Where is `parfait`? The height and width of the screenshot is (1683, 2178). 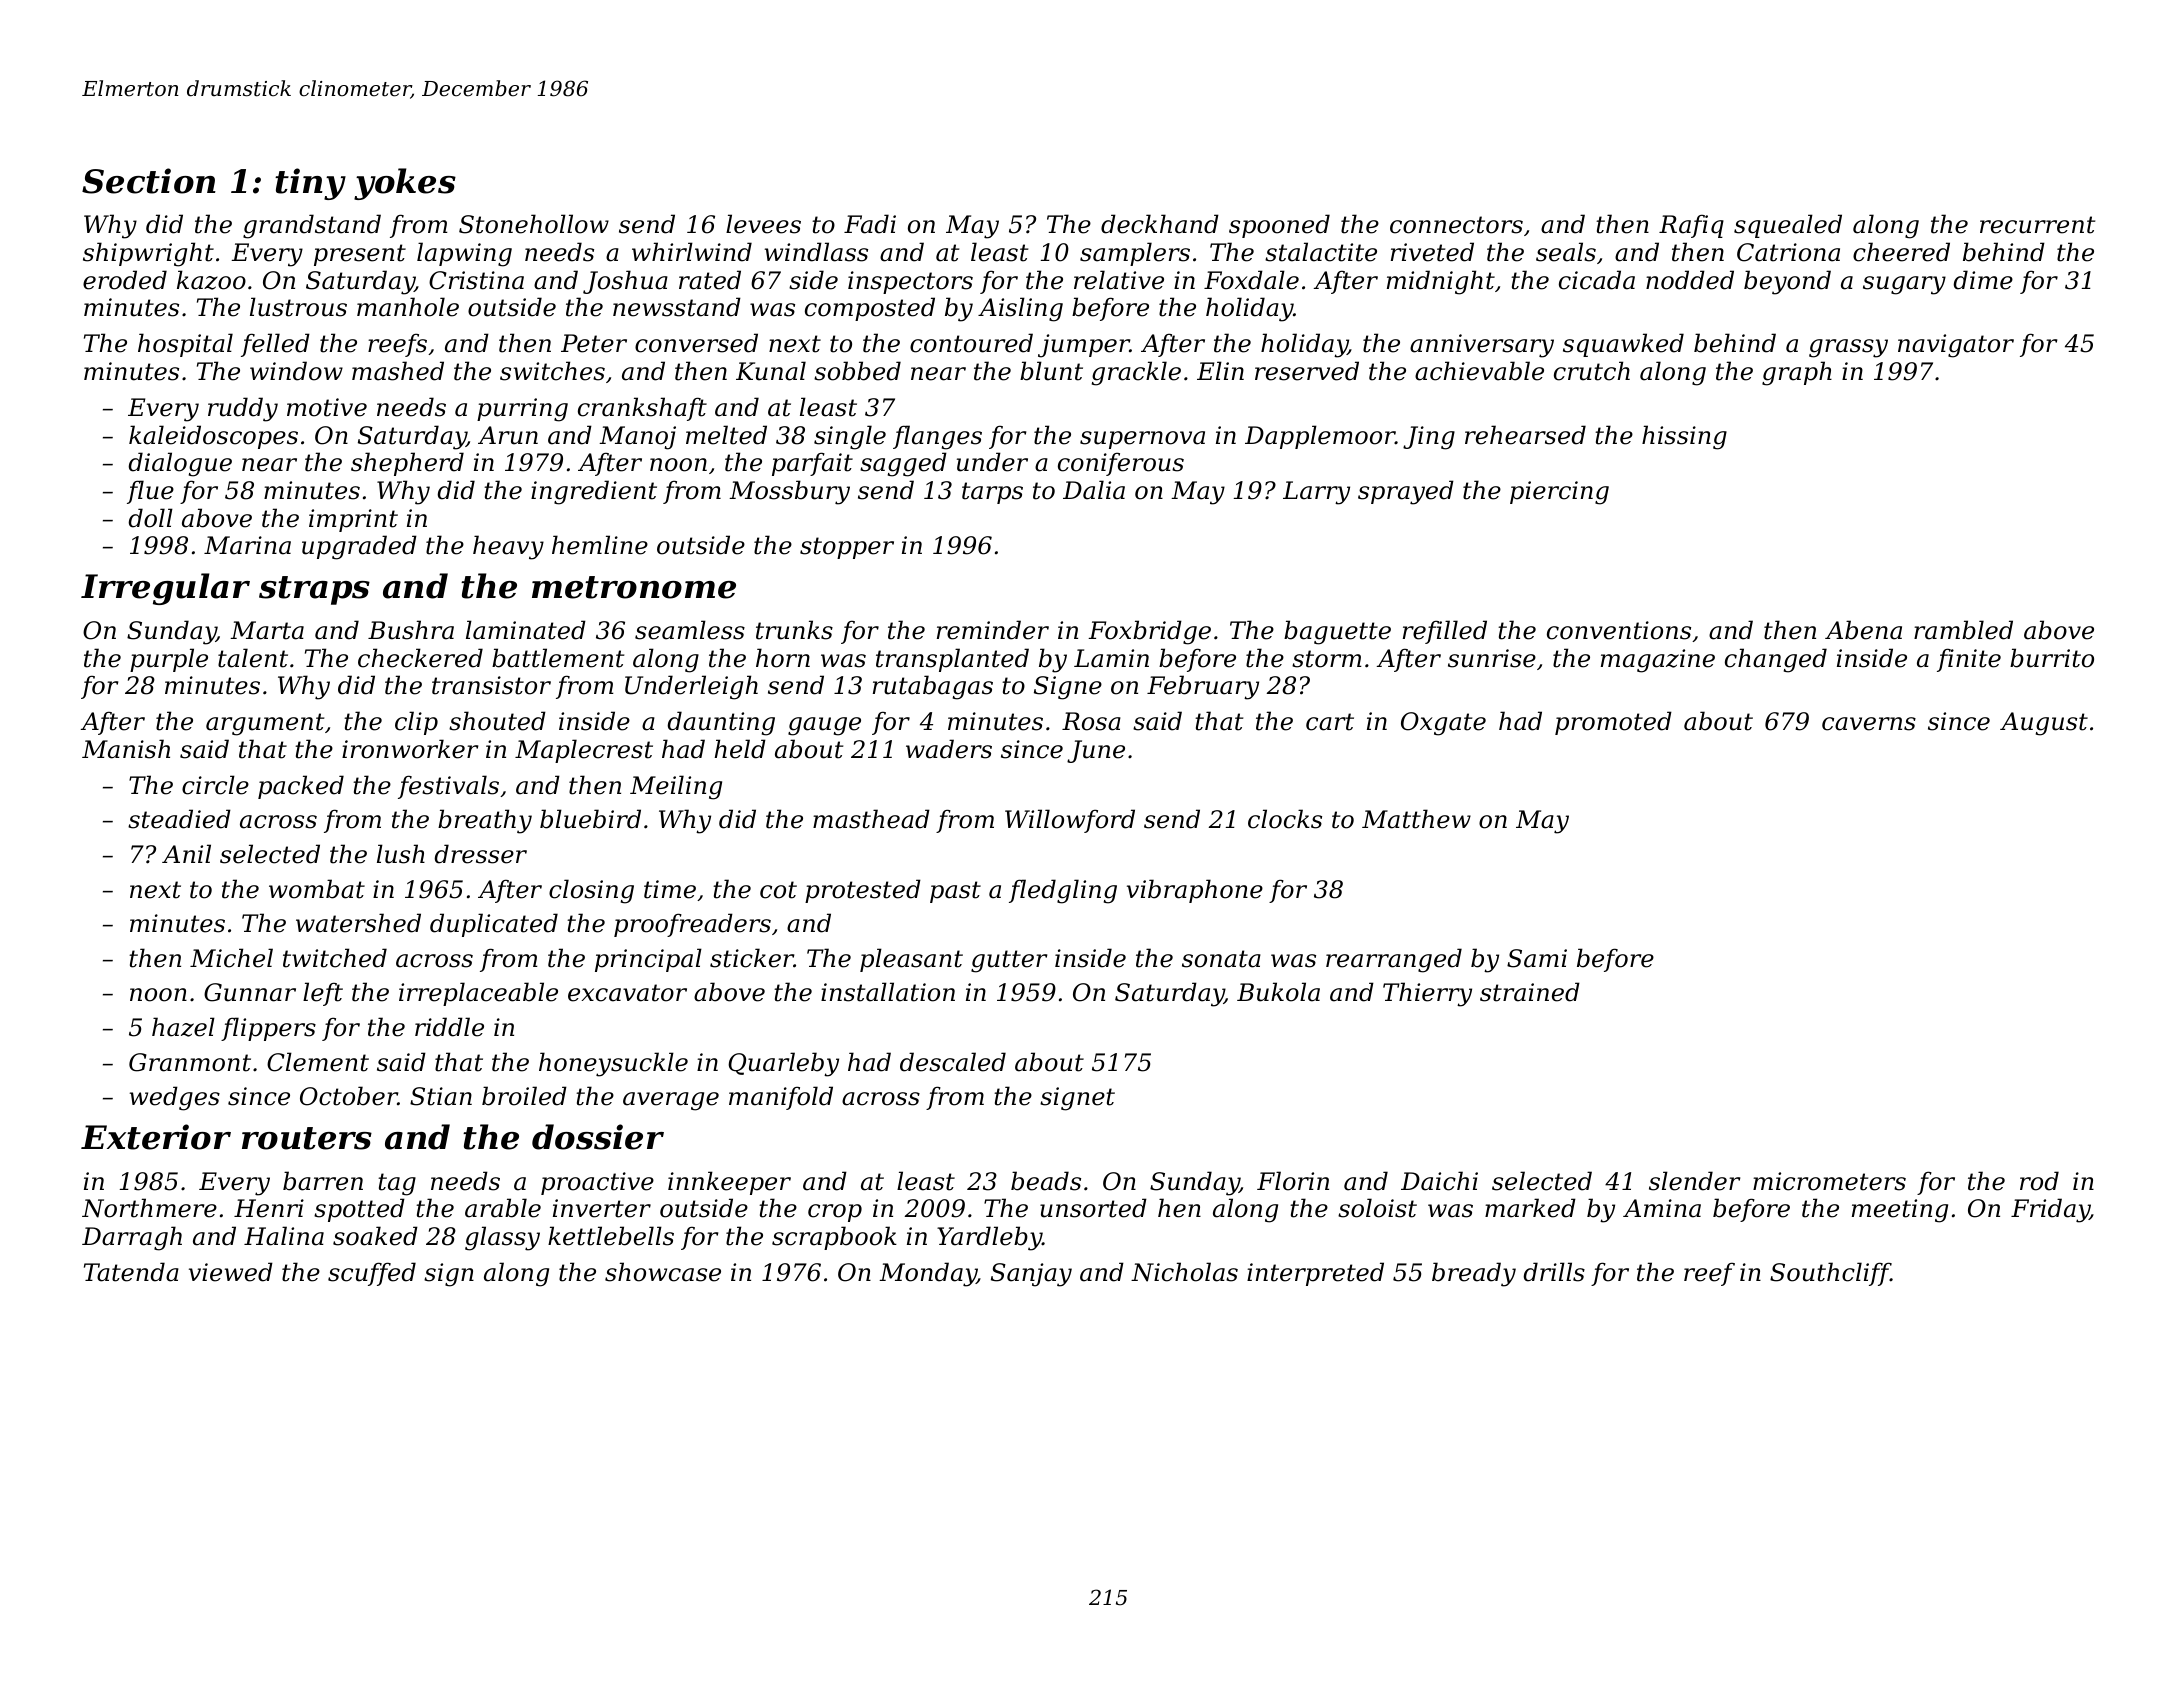
parfait is located at coordinates (812, 464).
